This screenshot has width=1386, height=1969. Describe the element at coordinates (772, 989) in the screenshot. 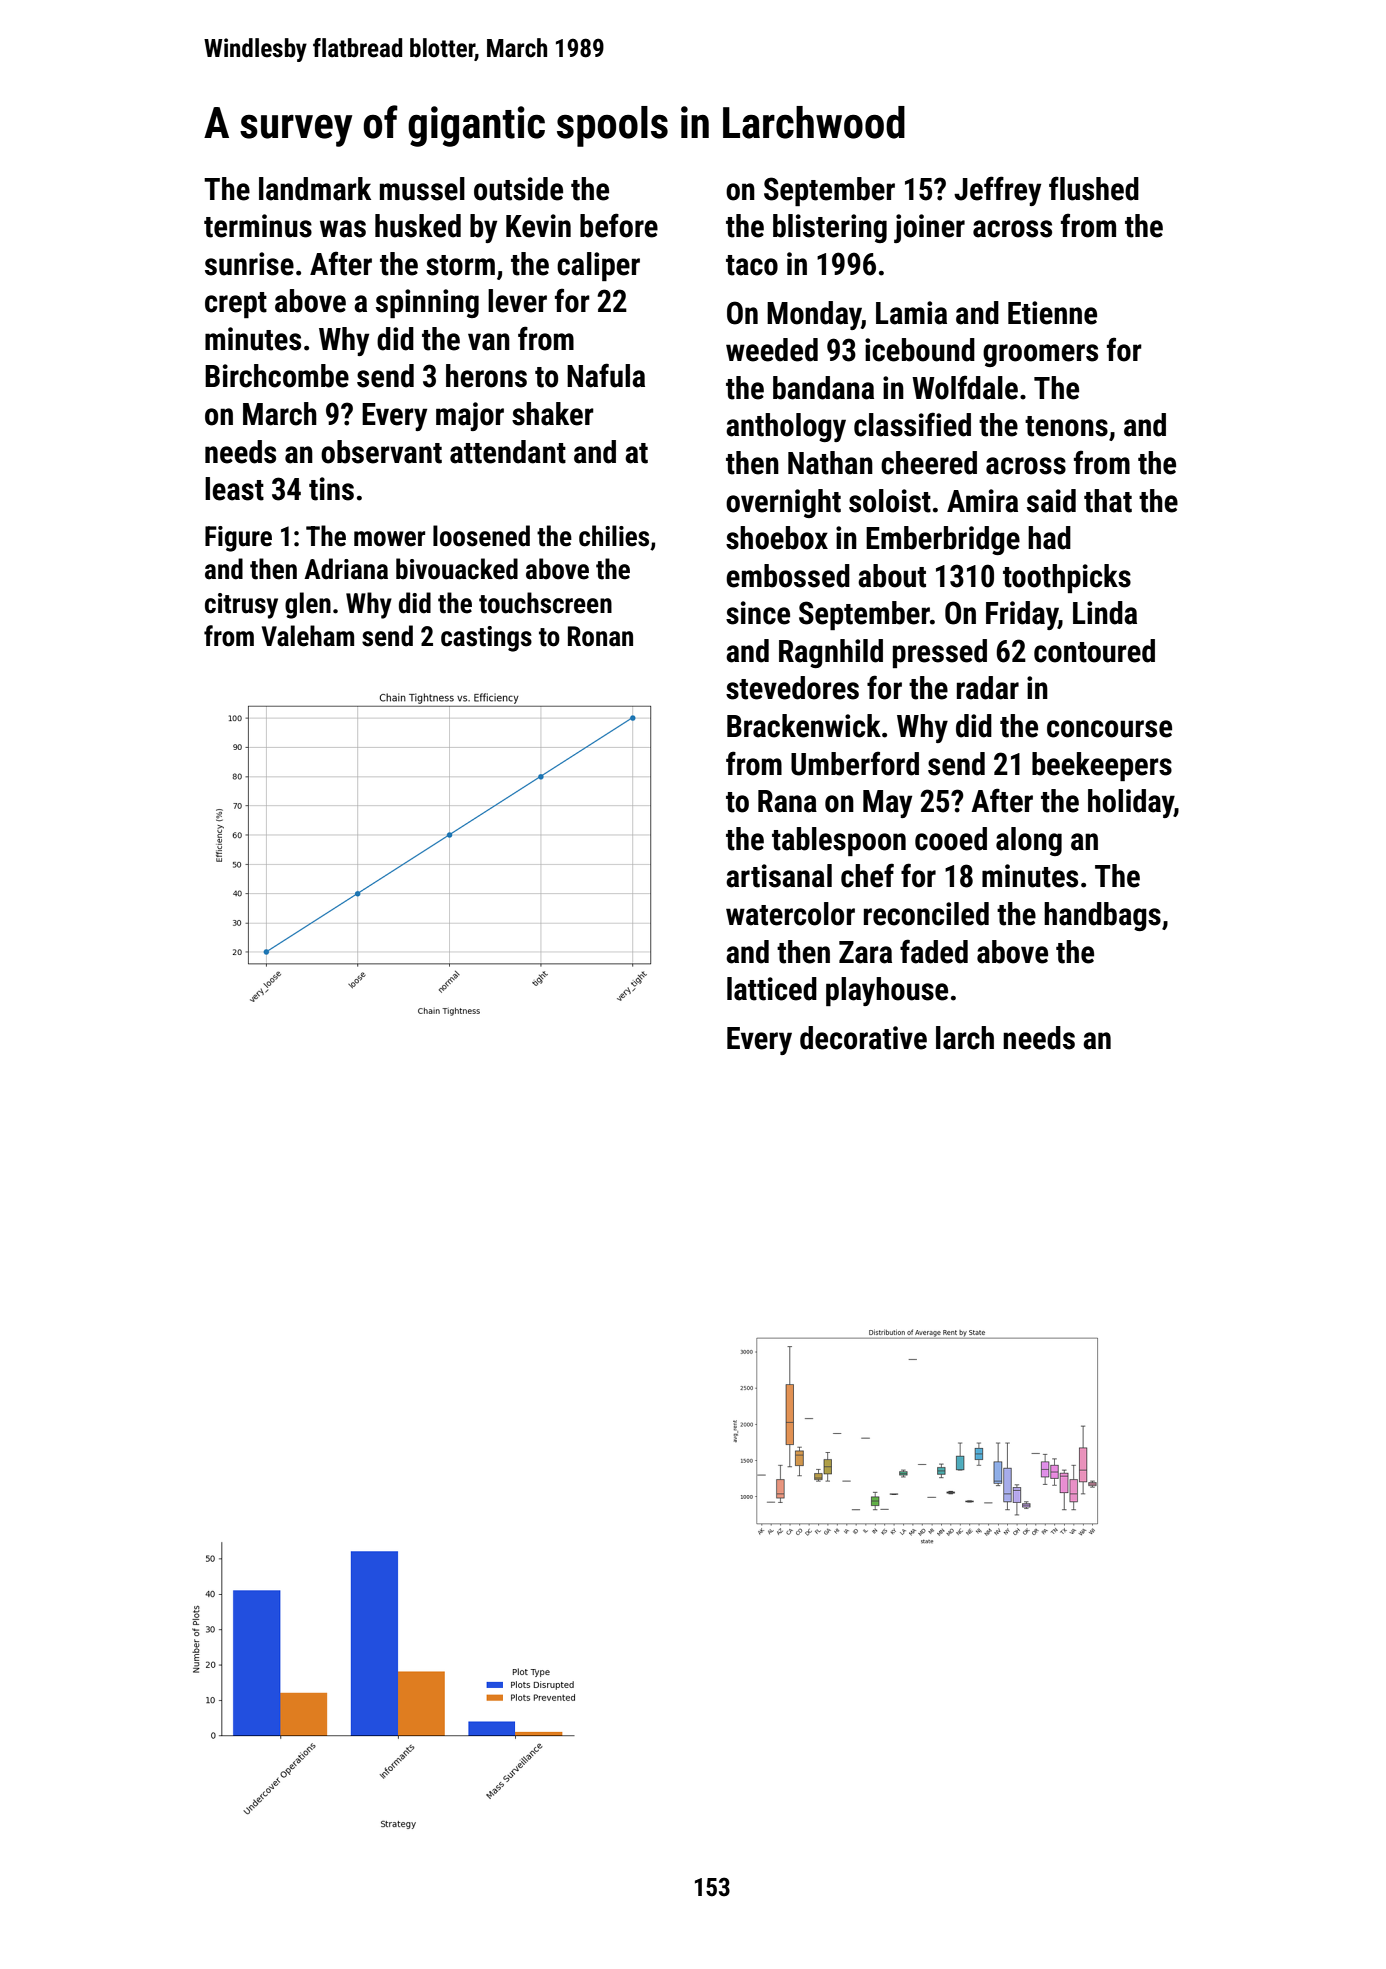

I see `latticed` at that location.
